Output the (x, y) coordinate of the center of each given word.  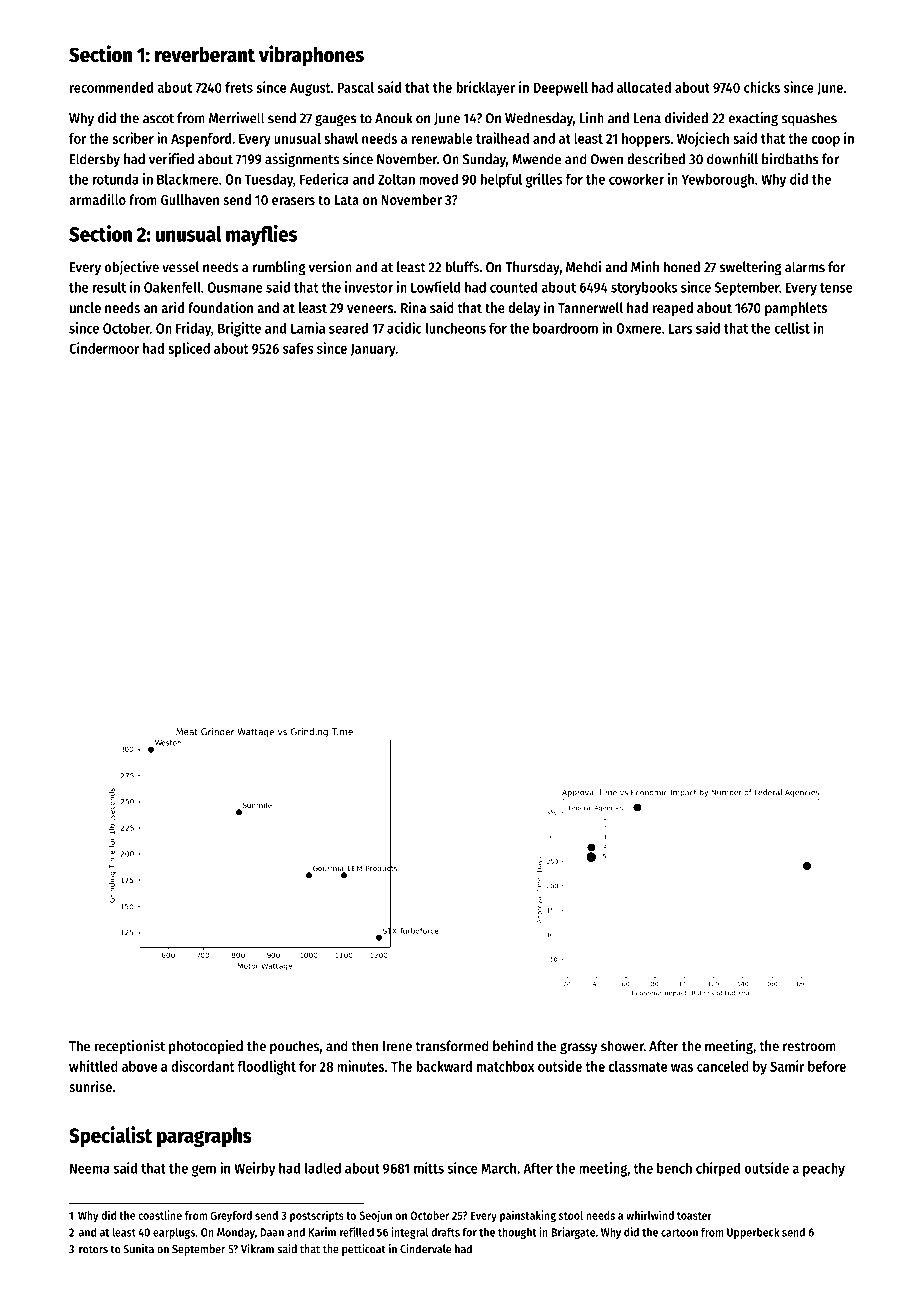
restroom (809, 1047)
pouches (294, 1047)
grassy (578, 1049)
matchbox (505, 1066)
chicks (762, 87)
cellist (792, 328)
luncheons (456, 328)
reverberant (205, 54)
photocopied (206, 1047)
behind (513, 1046)
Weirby (254, 1169)
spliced (189, 349)
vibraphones (311, 56)
